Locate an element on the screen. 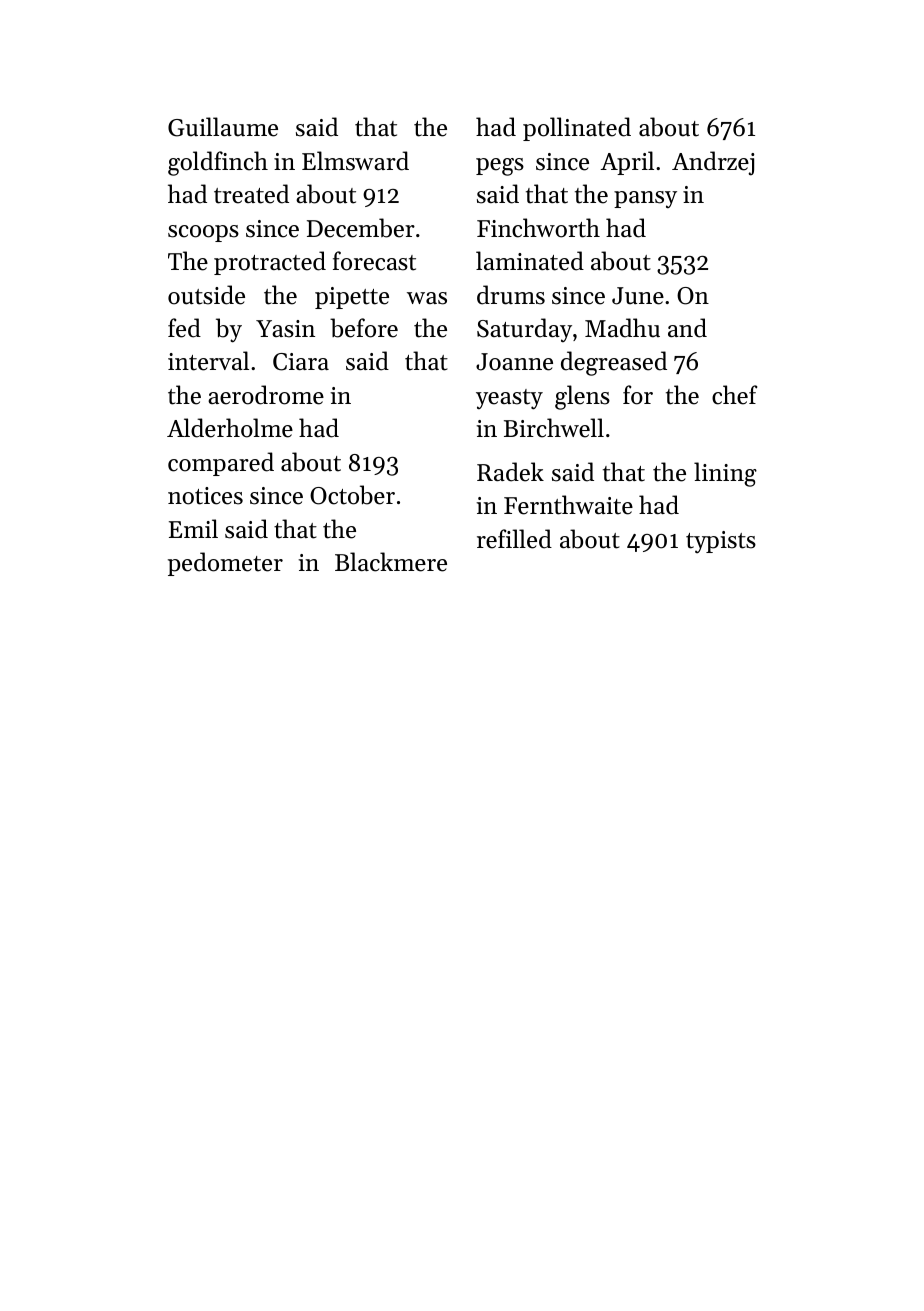 Image resolution: width=924 pixels, height=1311 pixels. treated is located at coordinates (251, 194).
